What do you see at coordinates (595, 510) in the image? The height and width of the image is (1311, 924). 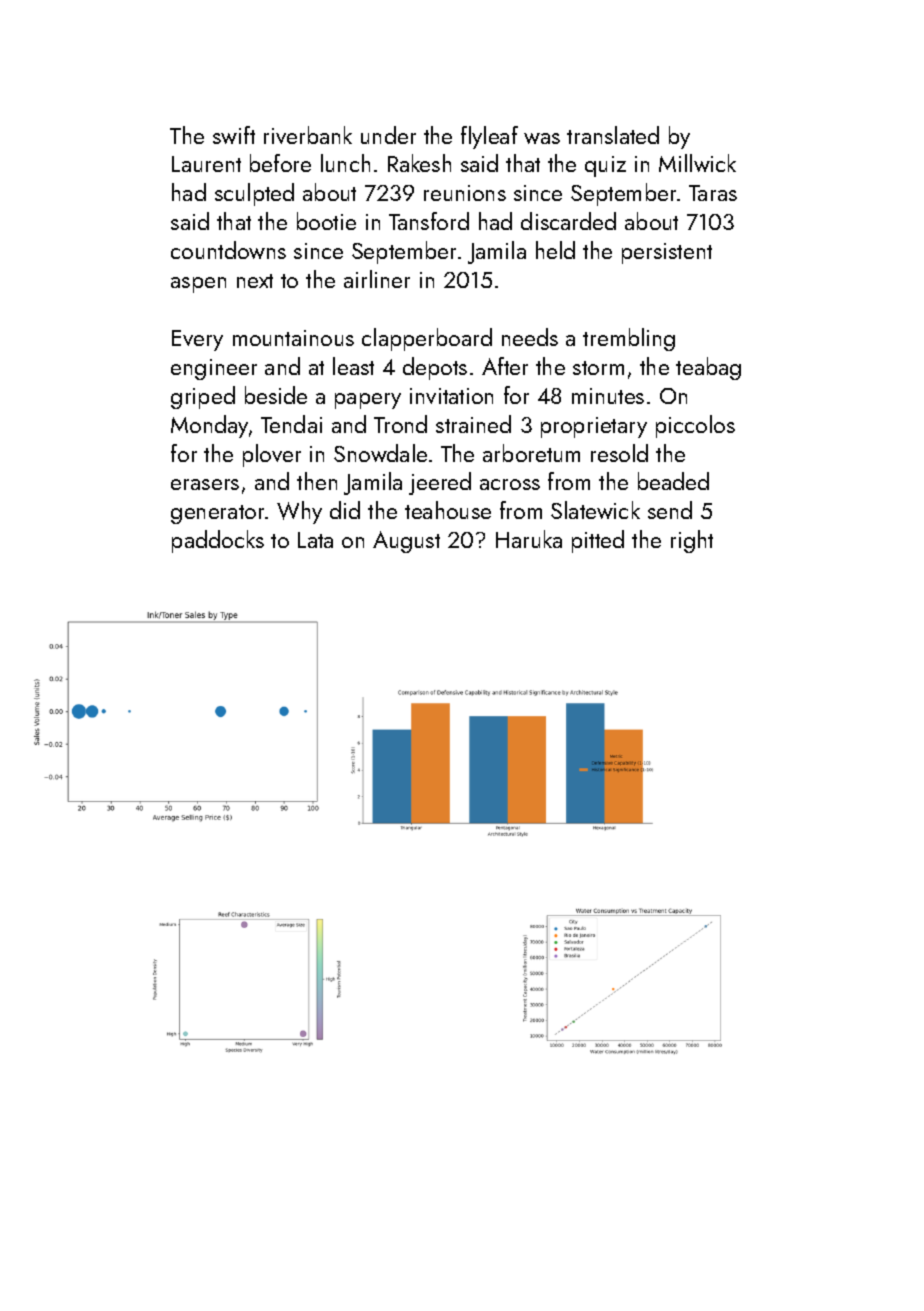 I see `Slatewick` at bounding box center [595, 510].
